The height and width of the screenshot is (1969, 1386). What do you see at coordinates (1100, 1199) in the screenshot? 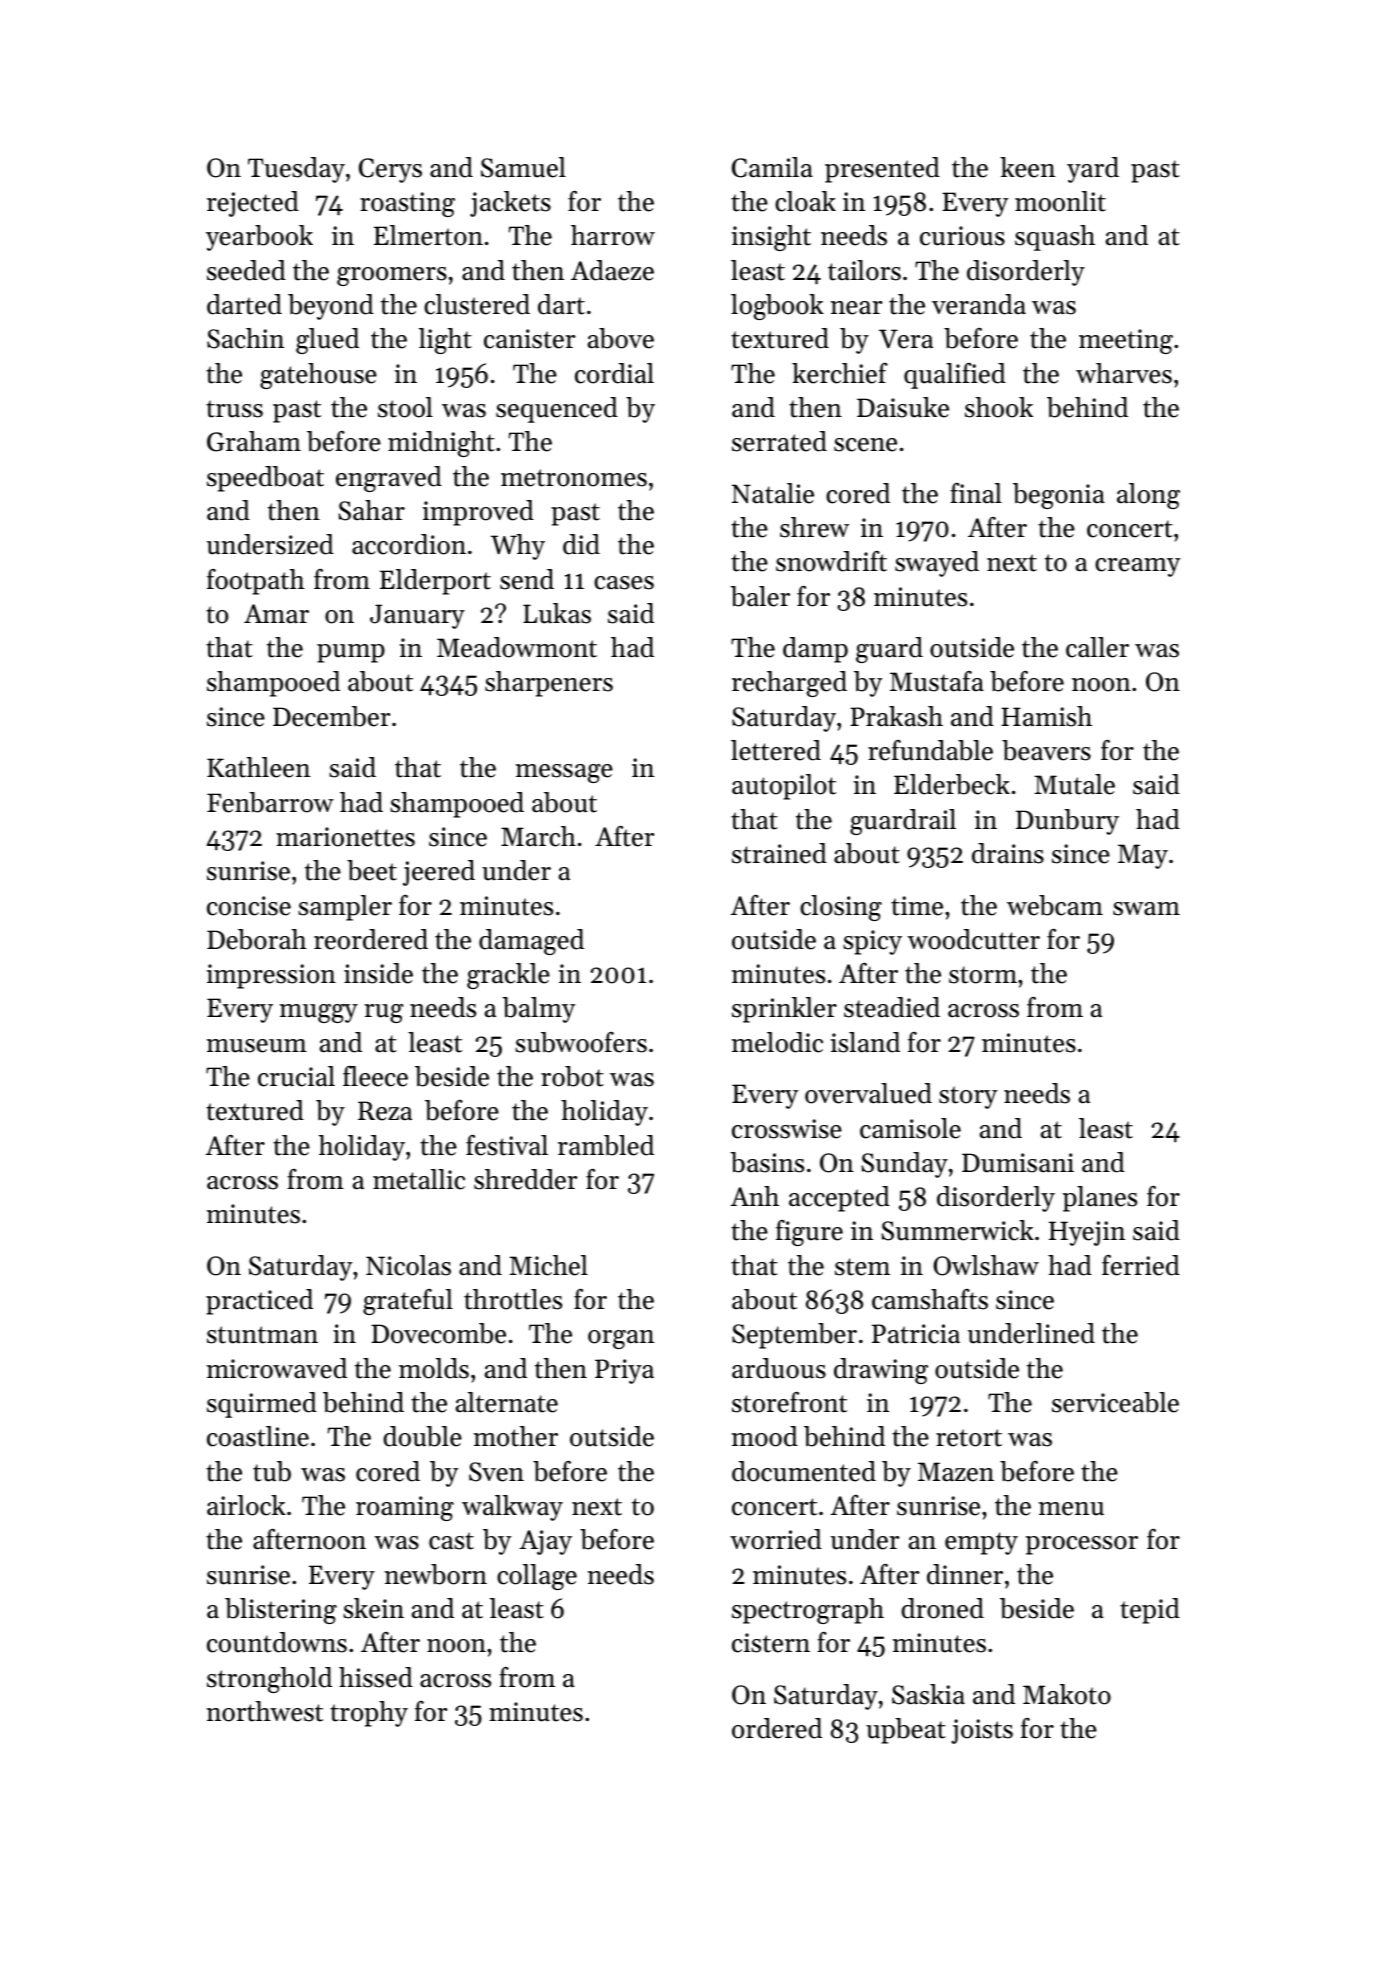
I see `planes` at bounding box center [1100, 1199].
